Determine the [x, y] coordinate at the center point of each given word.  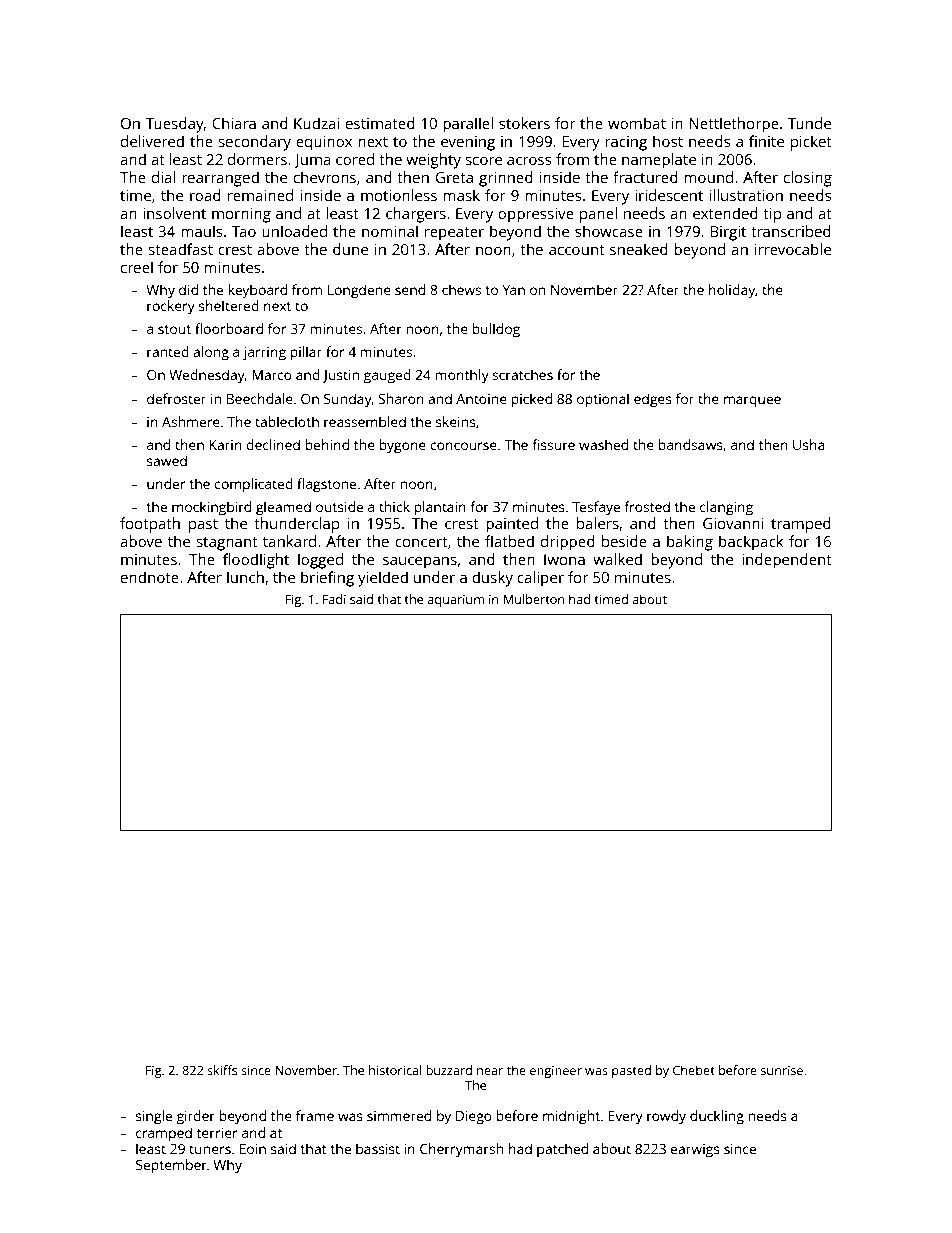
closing [808, 179]
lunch [245, 577]
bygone [403, 446]
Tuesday [174, 125]
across [529, 161]
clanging [726, 508]
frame [315, 1115]
